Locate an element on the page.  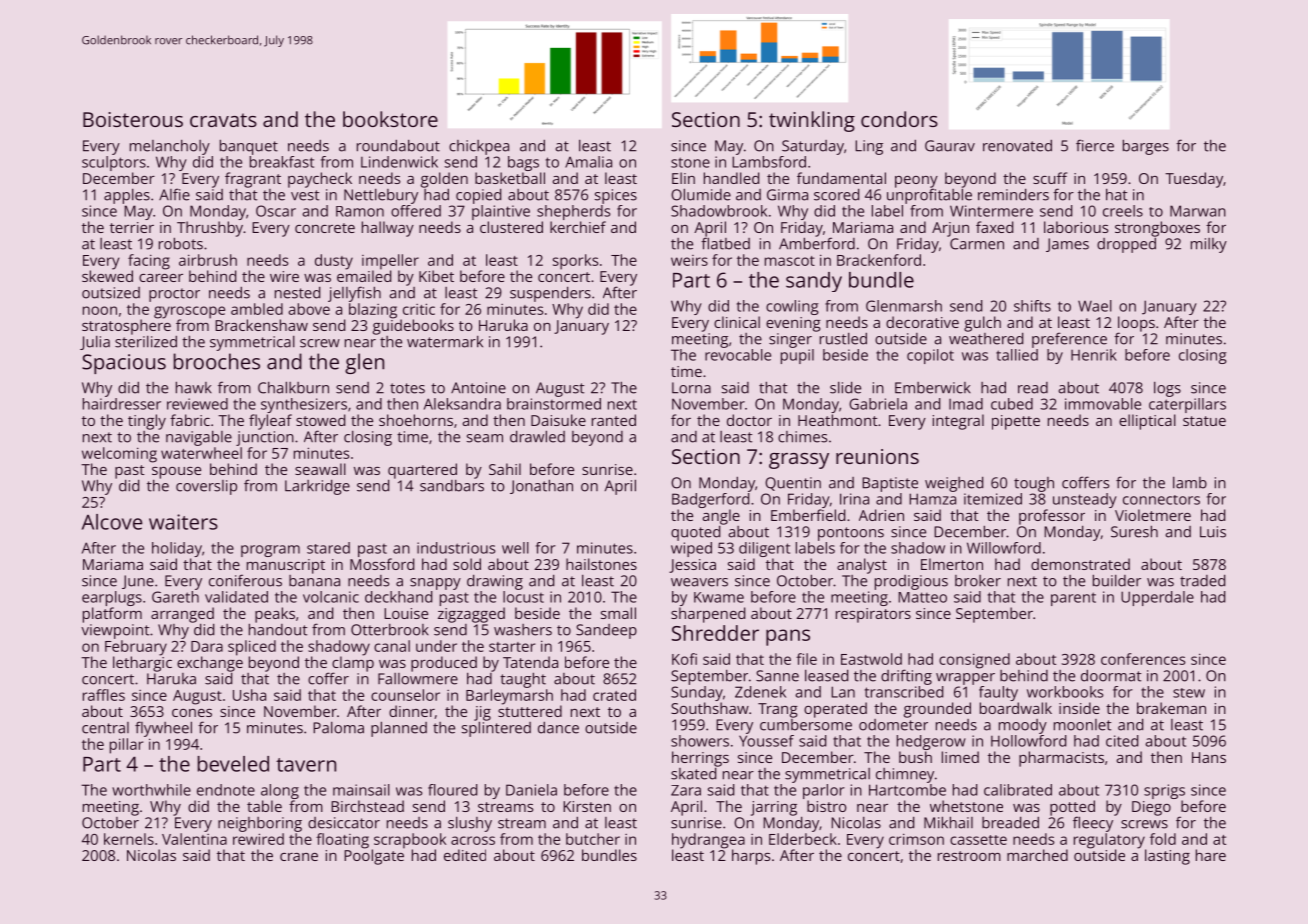
Poolgate is located at coordinates (374, 857).
